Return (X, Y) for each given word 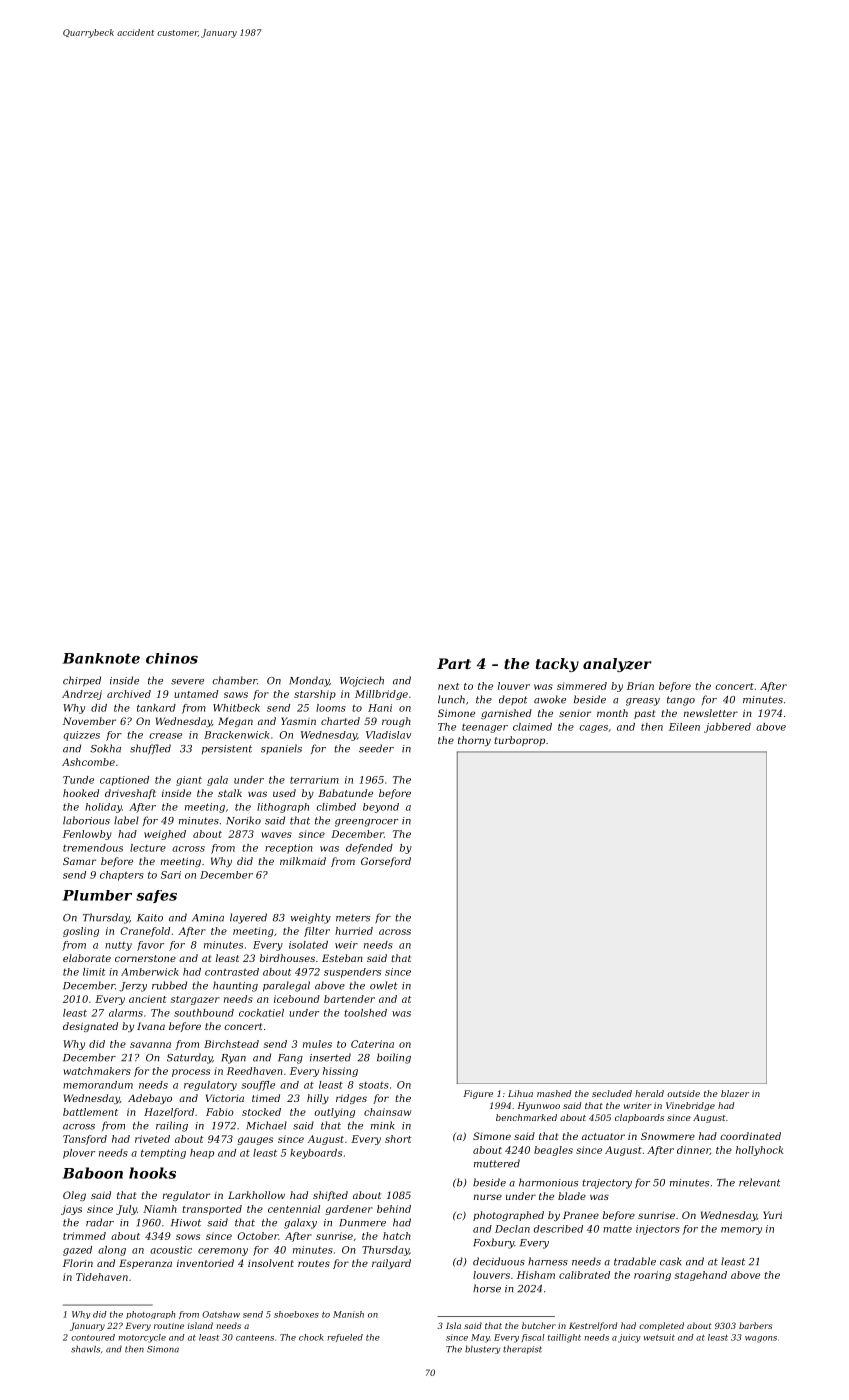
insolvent (271, 1263)
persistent (227, 749)
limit (94, 972)
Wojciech (362, 681)
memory (741, 1231)
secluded (612, 1093)
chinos (172, 658)
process (191, 1073)
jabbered (727, 728)
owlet (384, 985)
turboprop (519, 741)
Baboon (92, 1173)
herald (649, 1093)
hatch (397, 1236)
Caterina (372, 1044)
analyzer (617, 665)
